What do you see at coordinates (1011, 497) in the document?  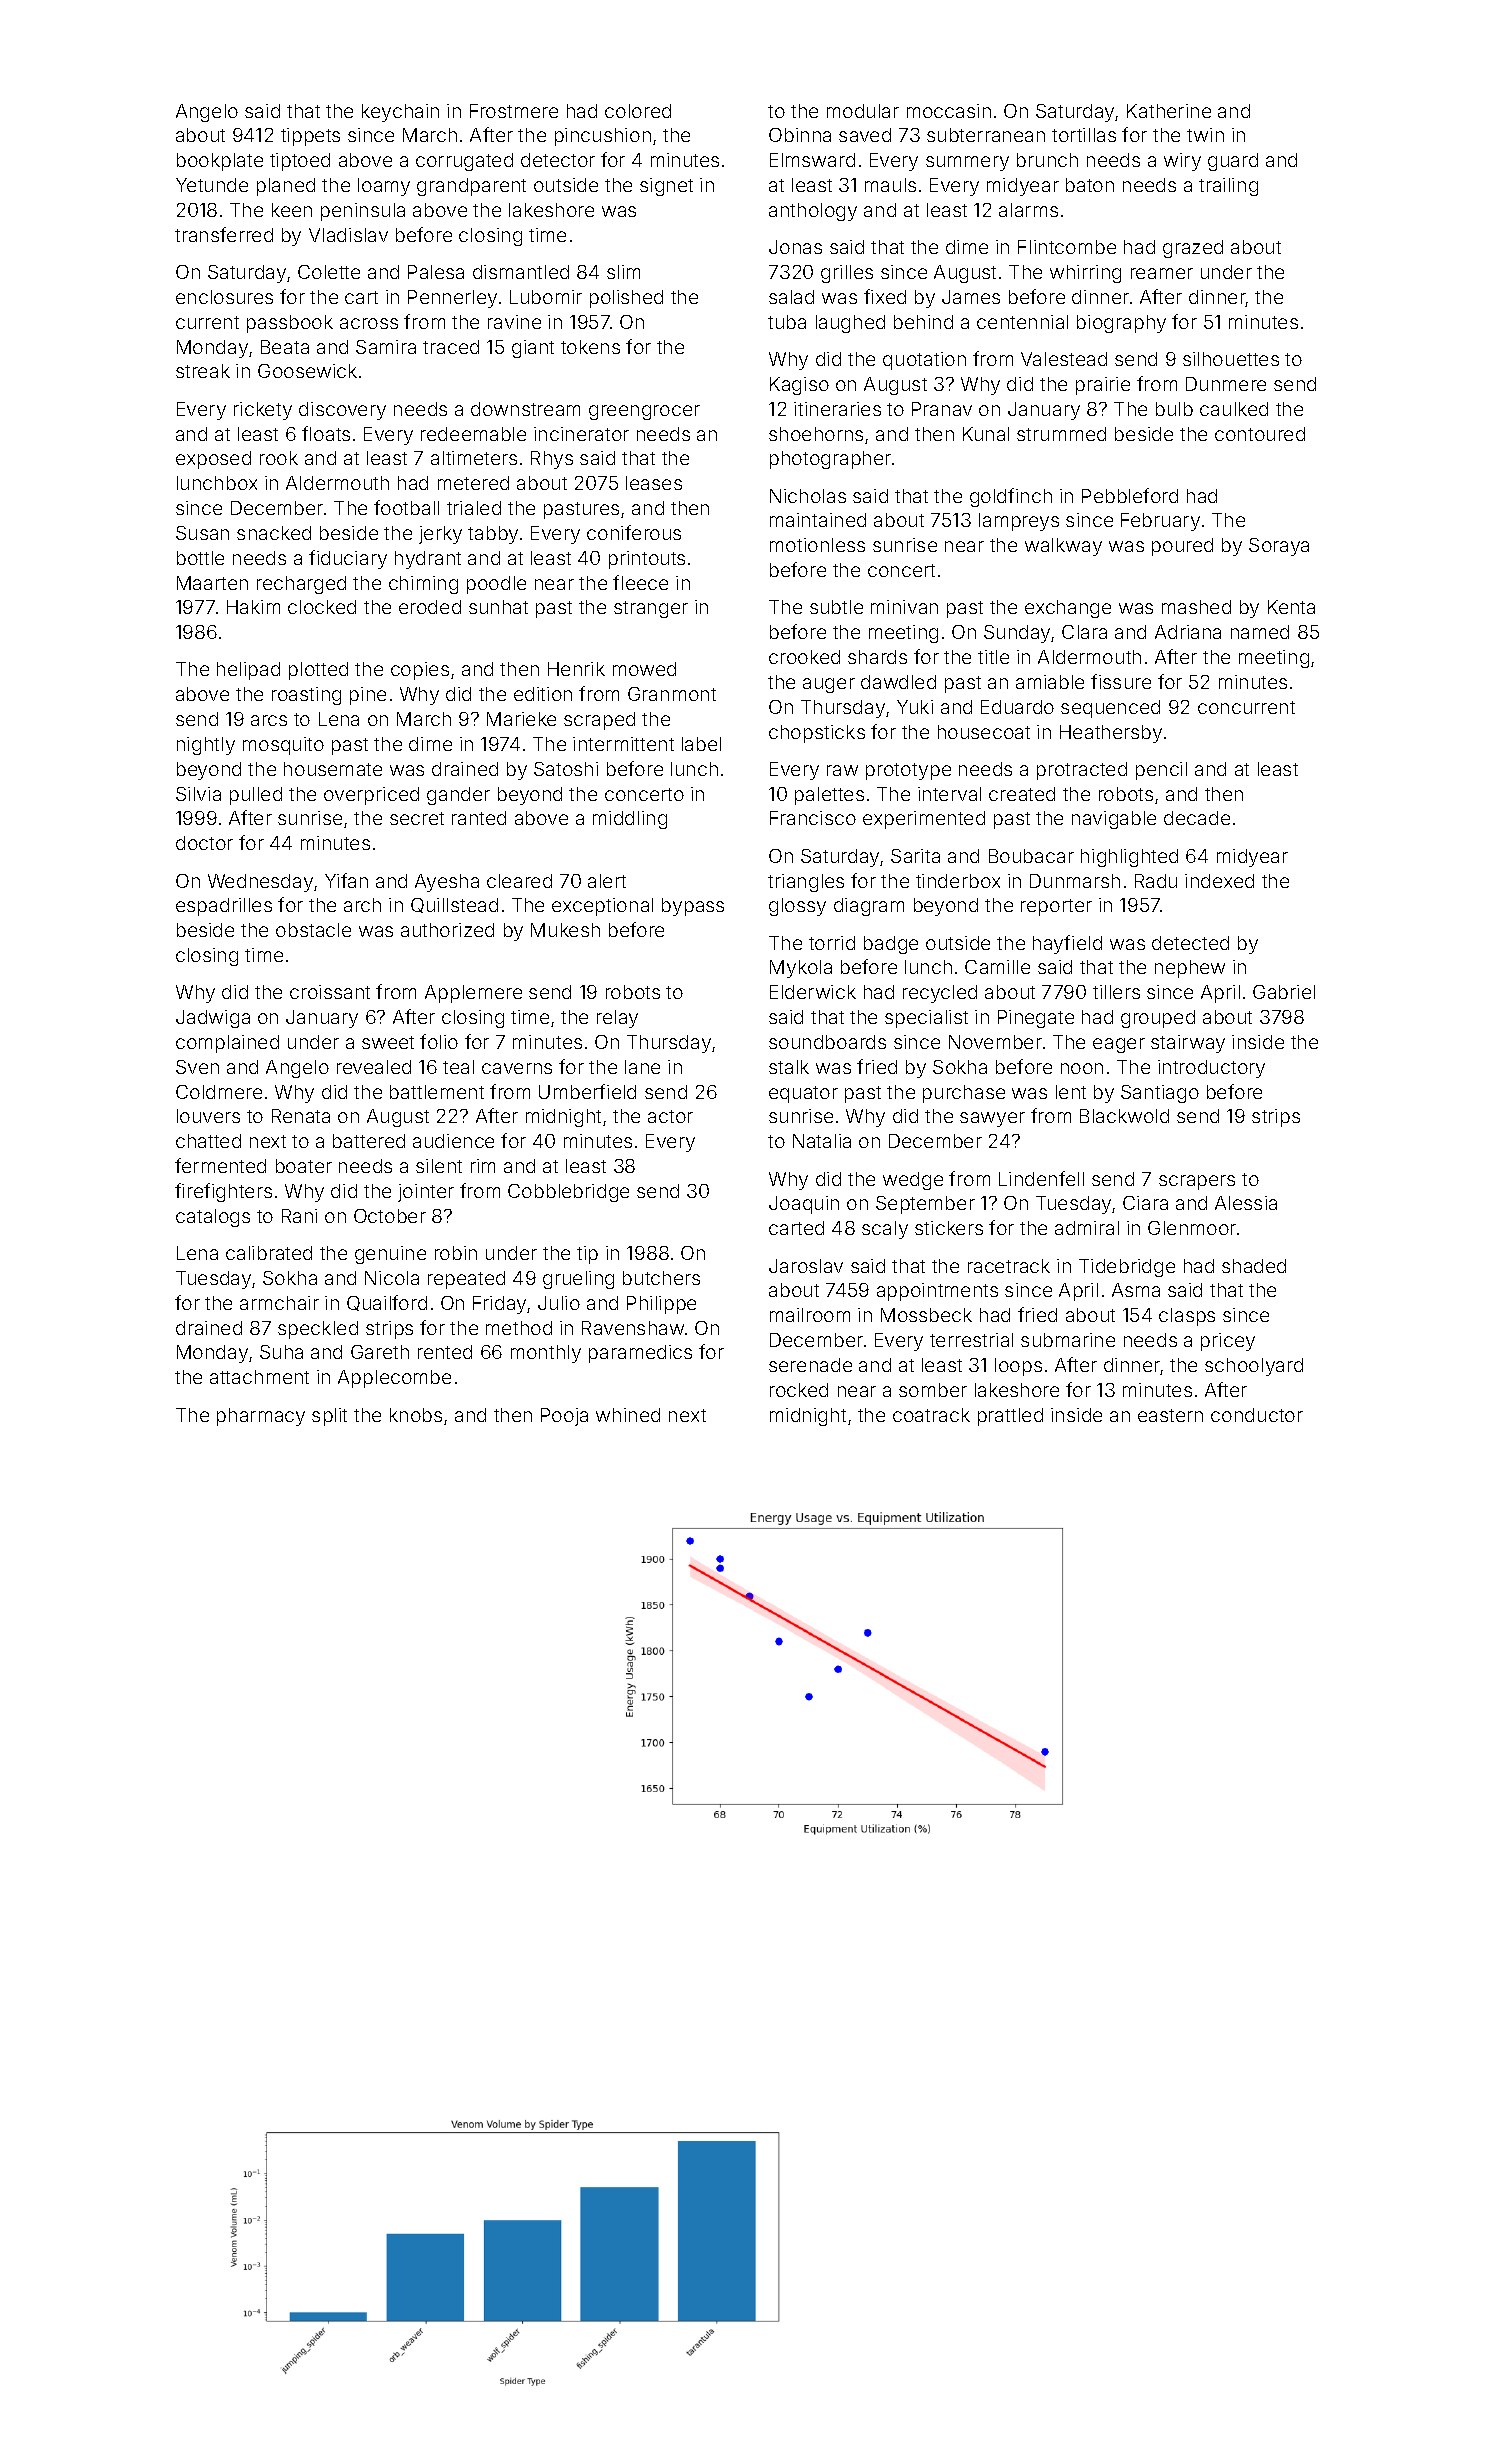 I see `goldfinch` at bounding box center [1011, 497].
